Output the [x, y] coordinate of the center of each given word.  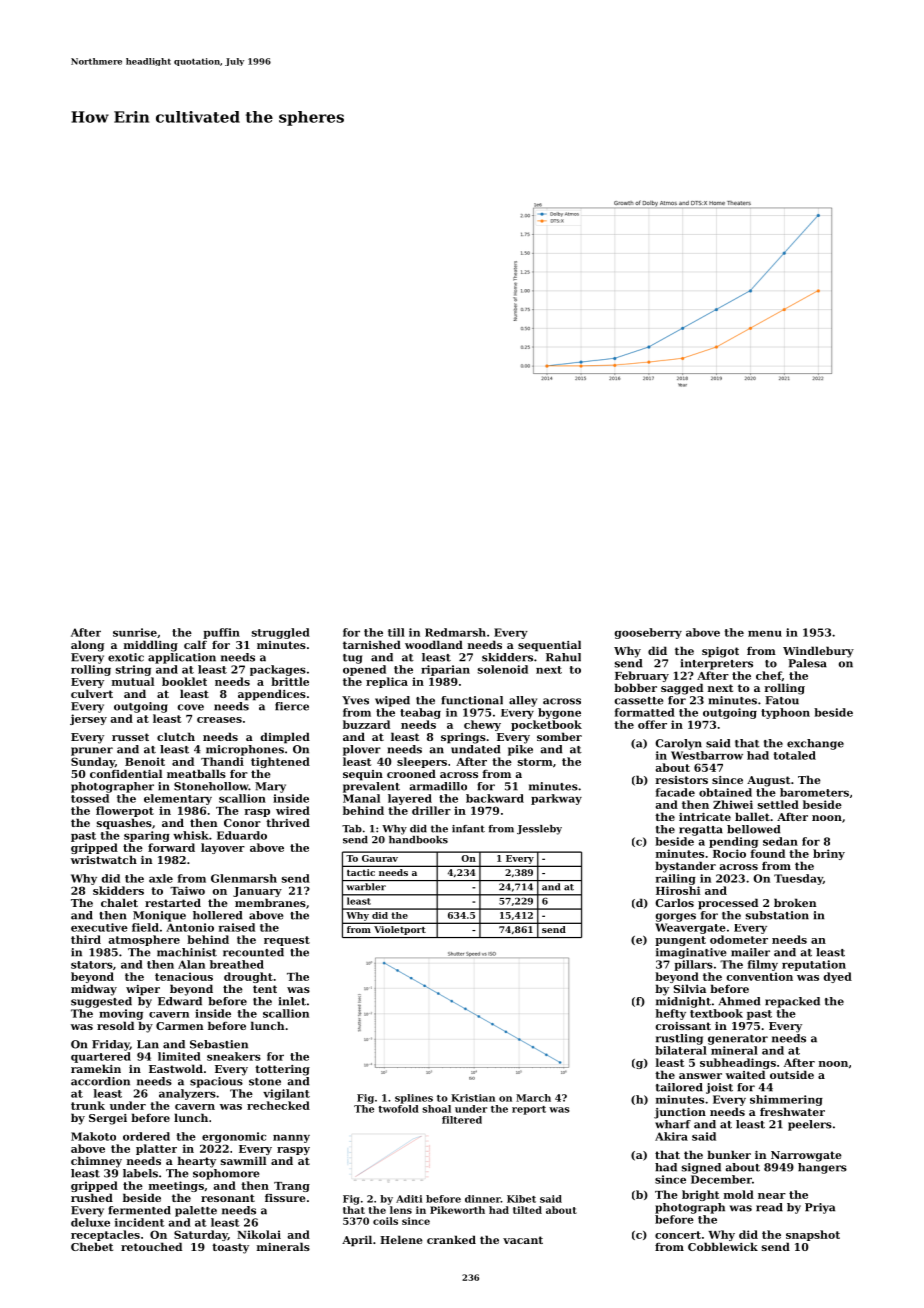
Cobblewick [723, 1246]
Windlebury [818, 652]
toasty [230, 1248]
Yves [355, 700]
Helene [401, 1239]
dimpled [285, 738]
